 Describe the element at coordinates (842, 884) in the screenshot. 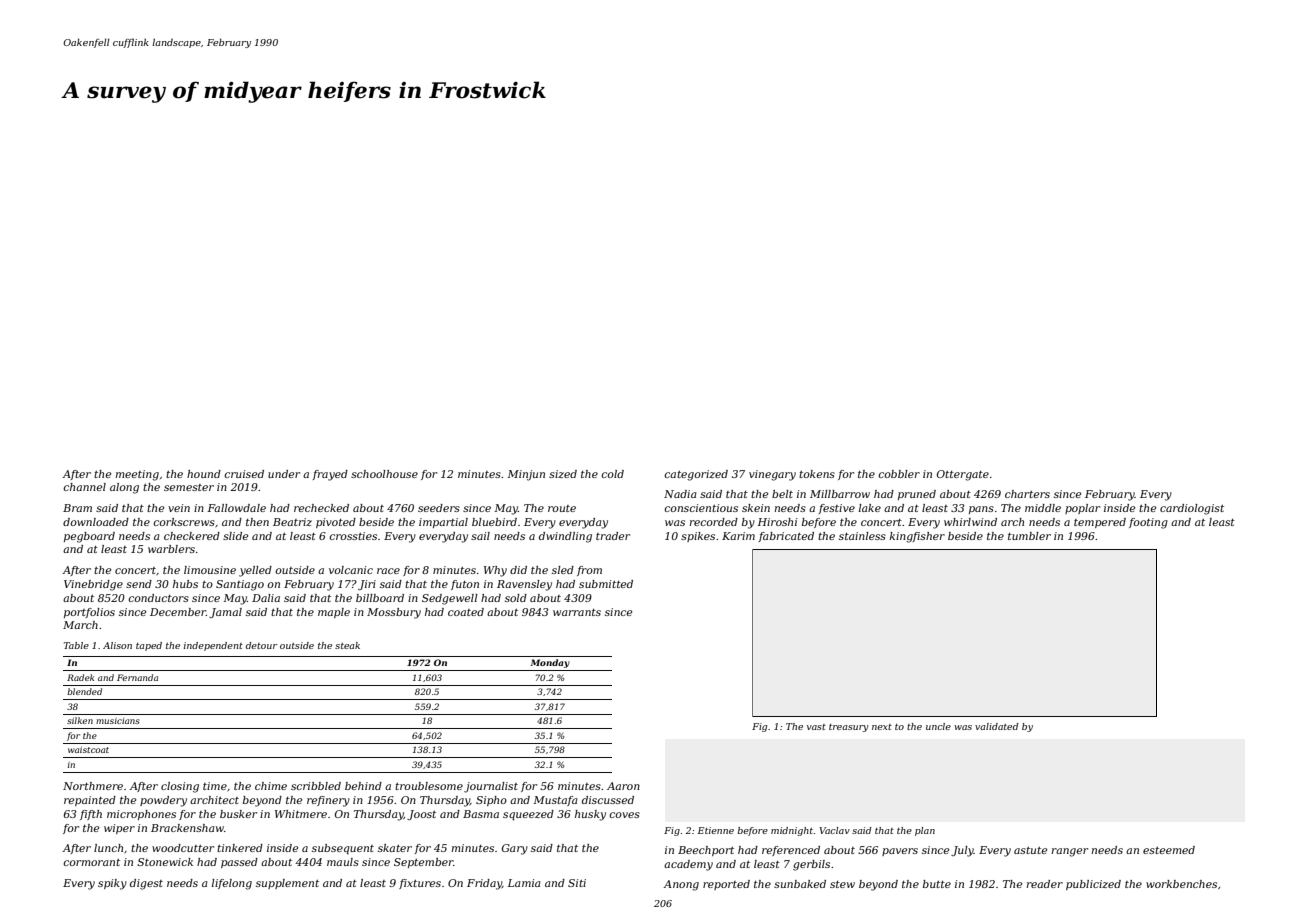

I see `stew` at that location.
